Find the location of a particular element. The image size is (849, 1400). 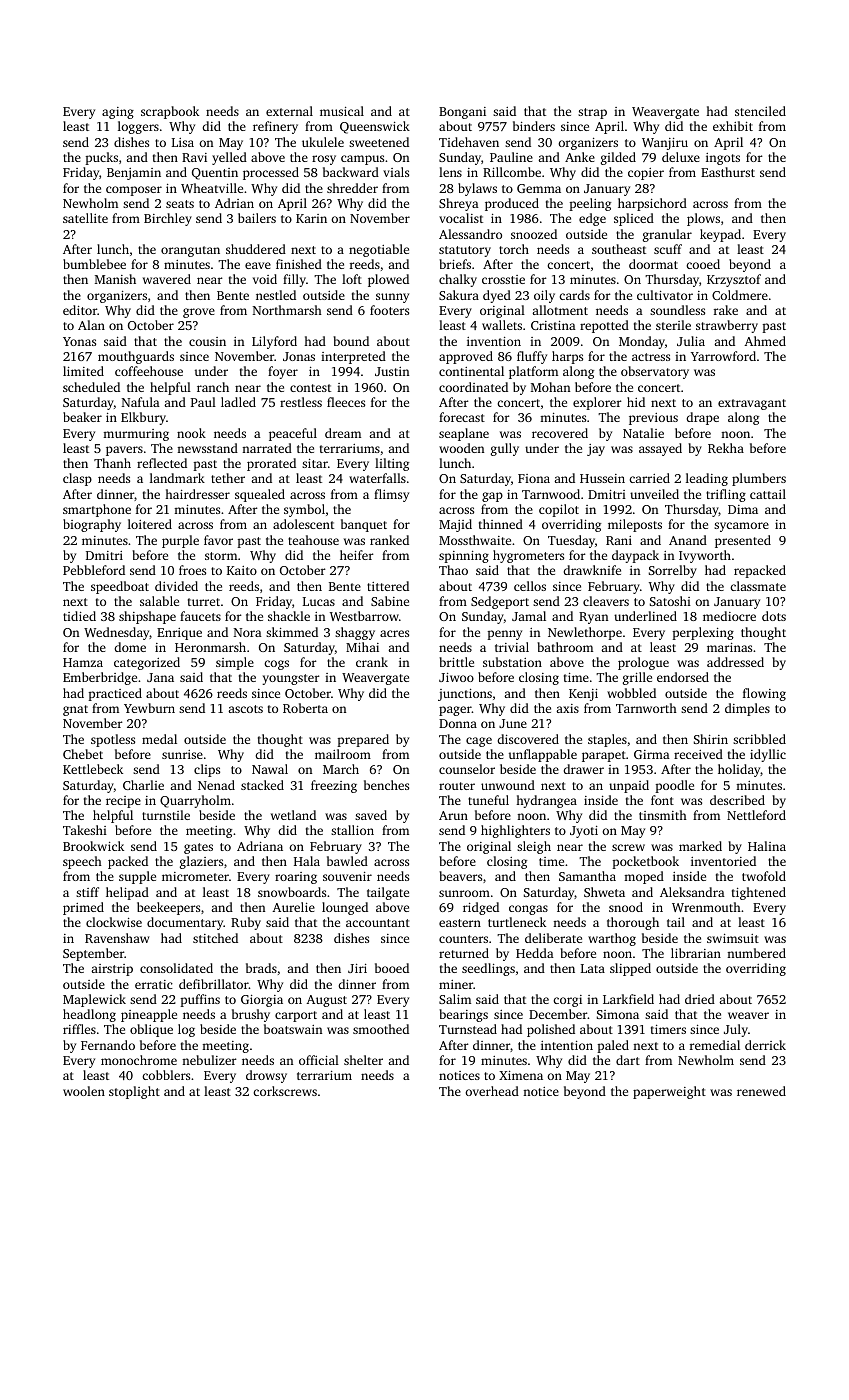

renewed is located at coordinates (761, 1091).
